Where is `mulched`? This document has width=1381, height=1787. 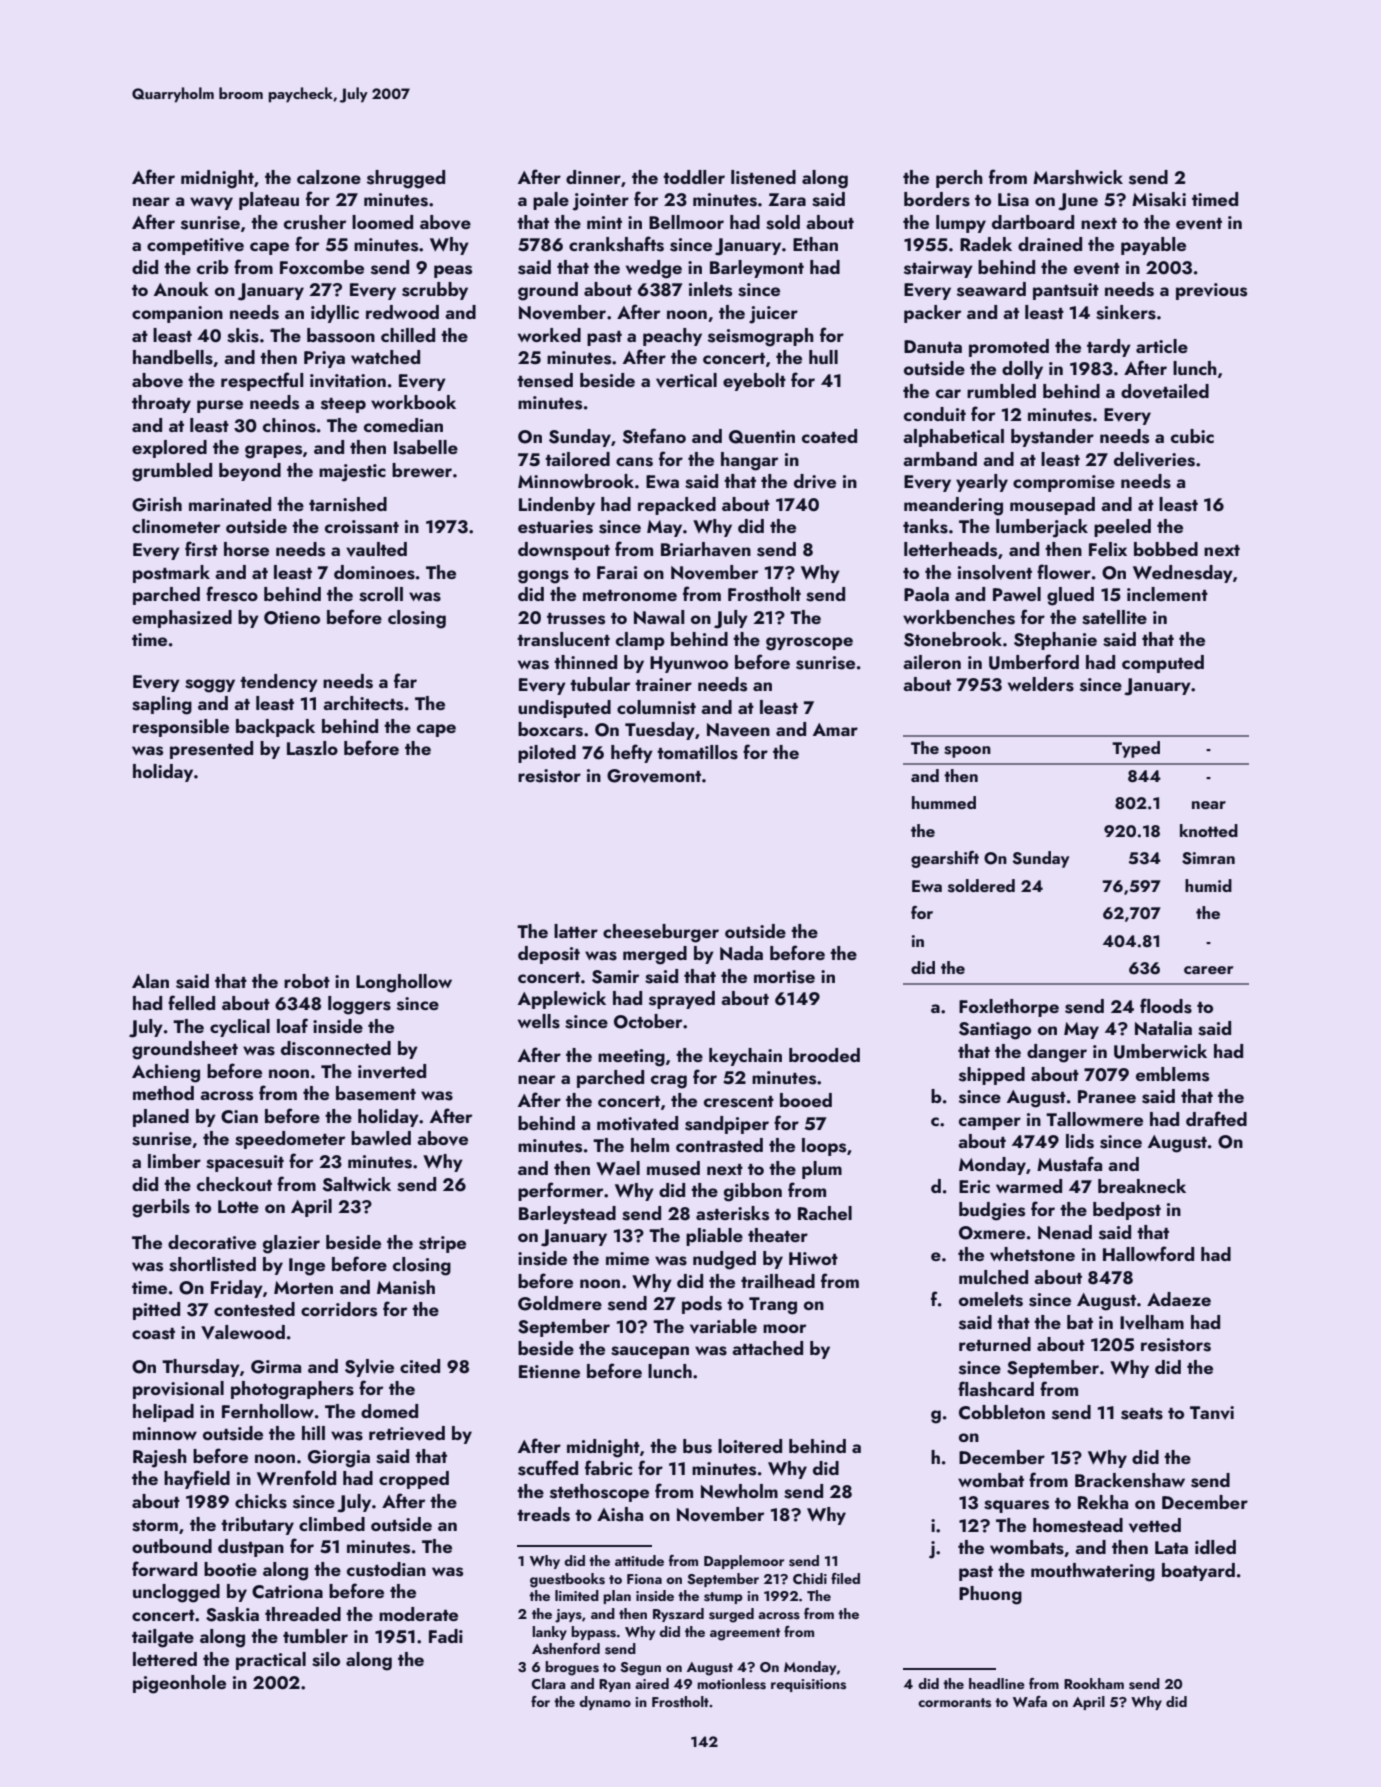 mulched is located at coordinates (993, 1277).
